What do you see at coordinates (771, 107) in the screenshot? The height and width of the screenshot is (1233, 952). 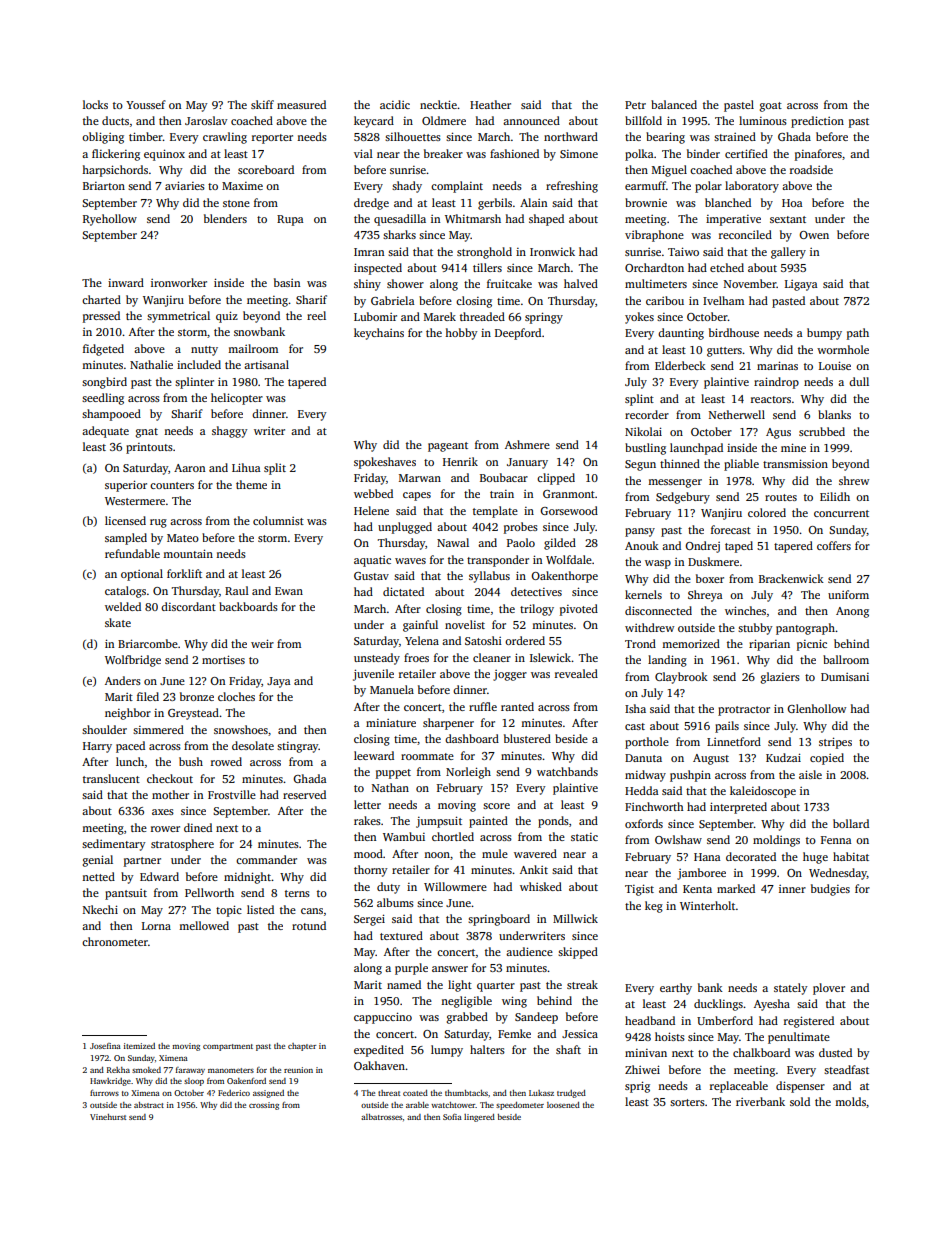 I see `goat` at bounding box center [771, 107].
